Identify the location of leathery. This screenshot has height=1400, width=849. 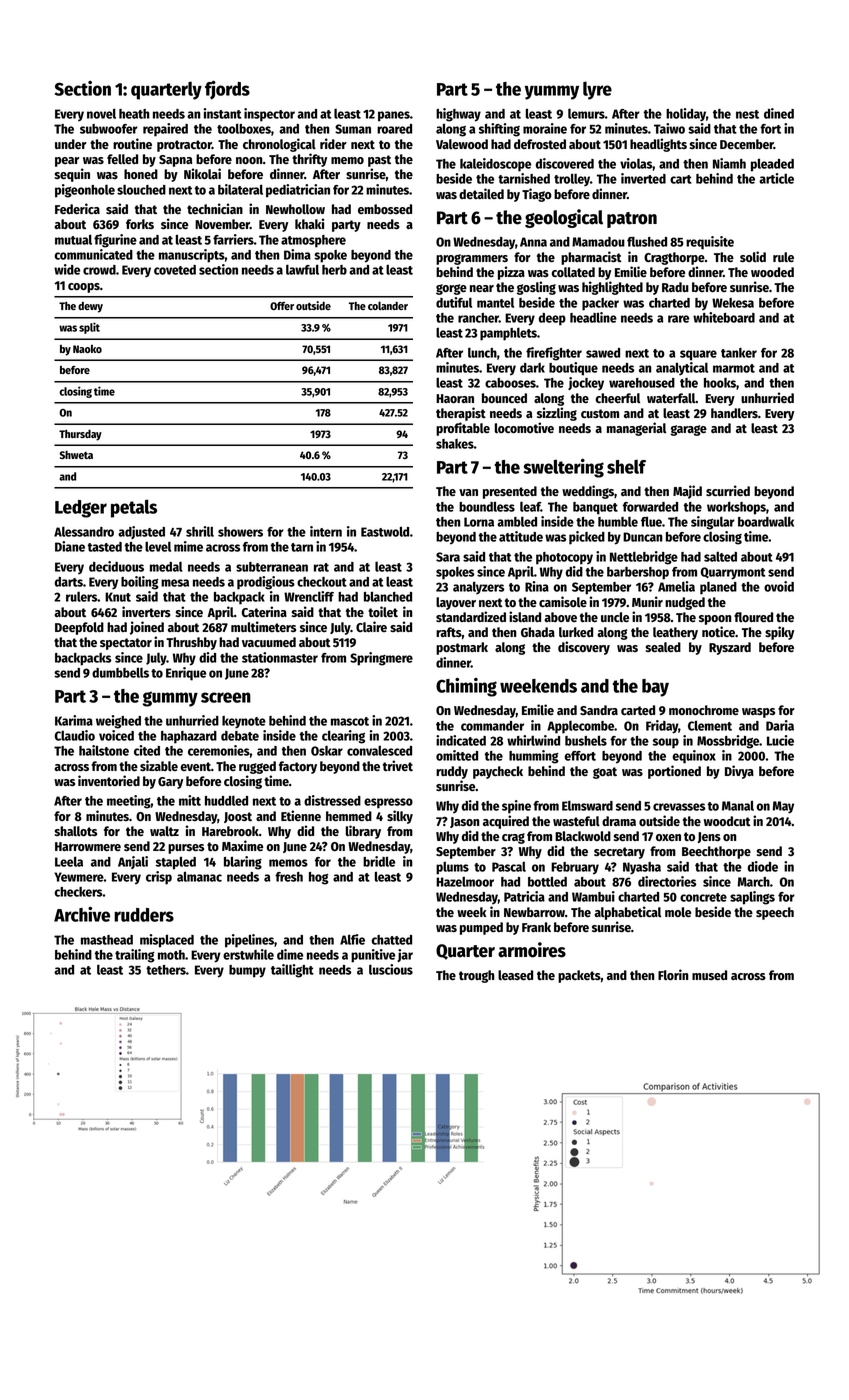
(675, 633).
